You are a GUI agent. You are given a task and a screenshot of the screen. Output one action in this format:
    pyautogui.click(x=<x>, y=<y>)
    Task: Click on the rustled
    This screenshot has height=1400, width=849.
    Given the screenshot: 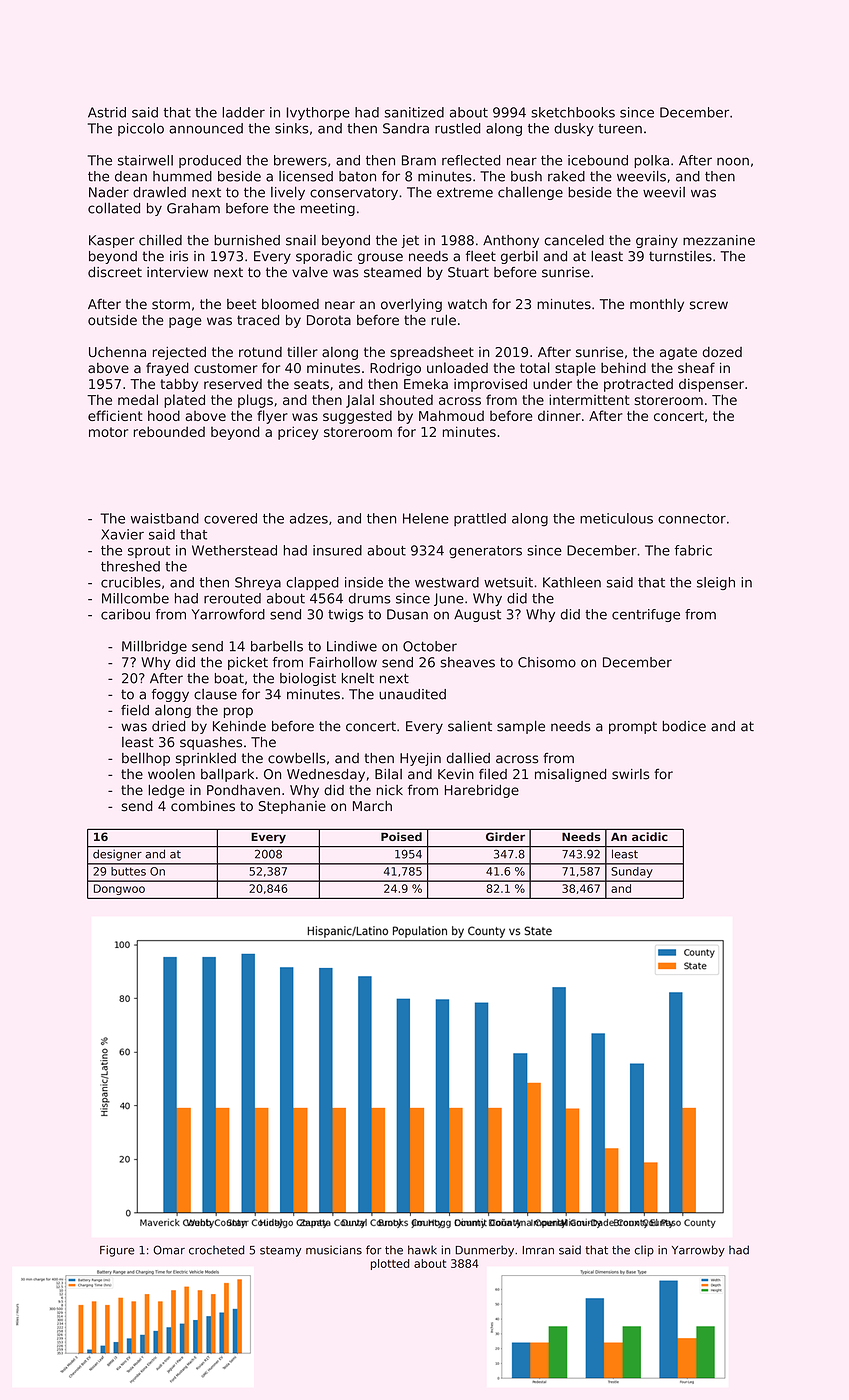 What is the action you would take?
    pyautogui.click(x=458, y=128)
